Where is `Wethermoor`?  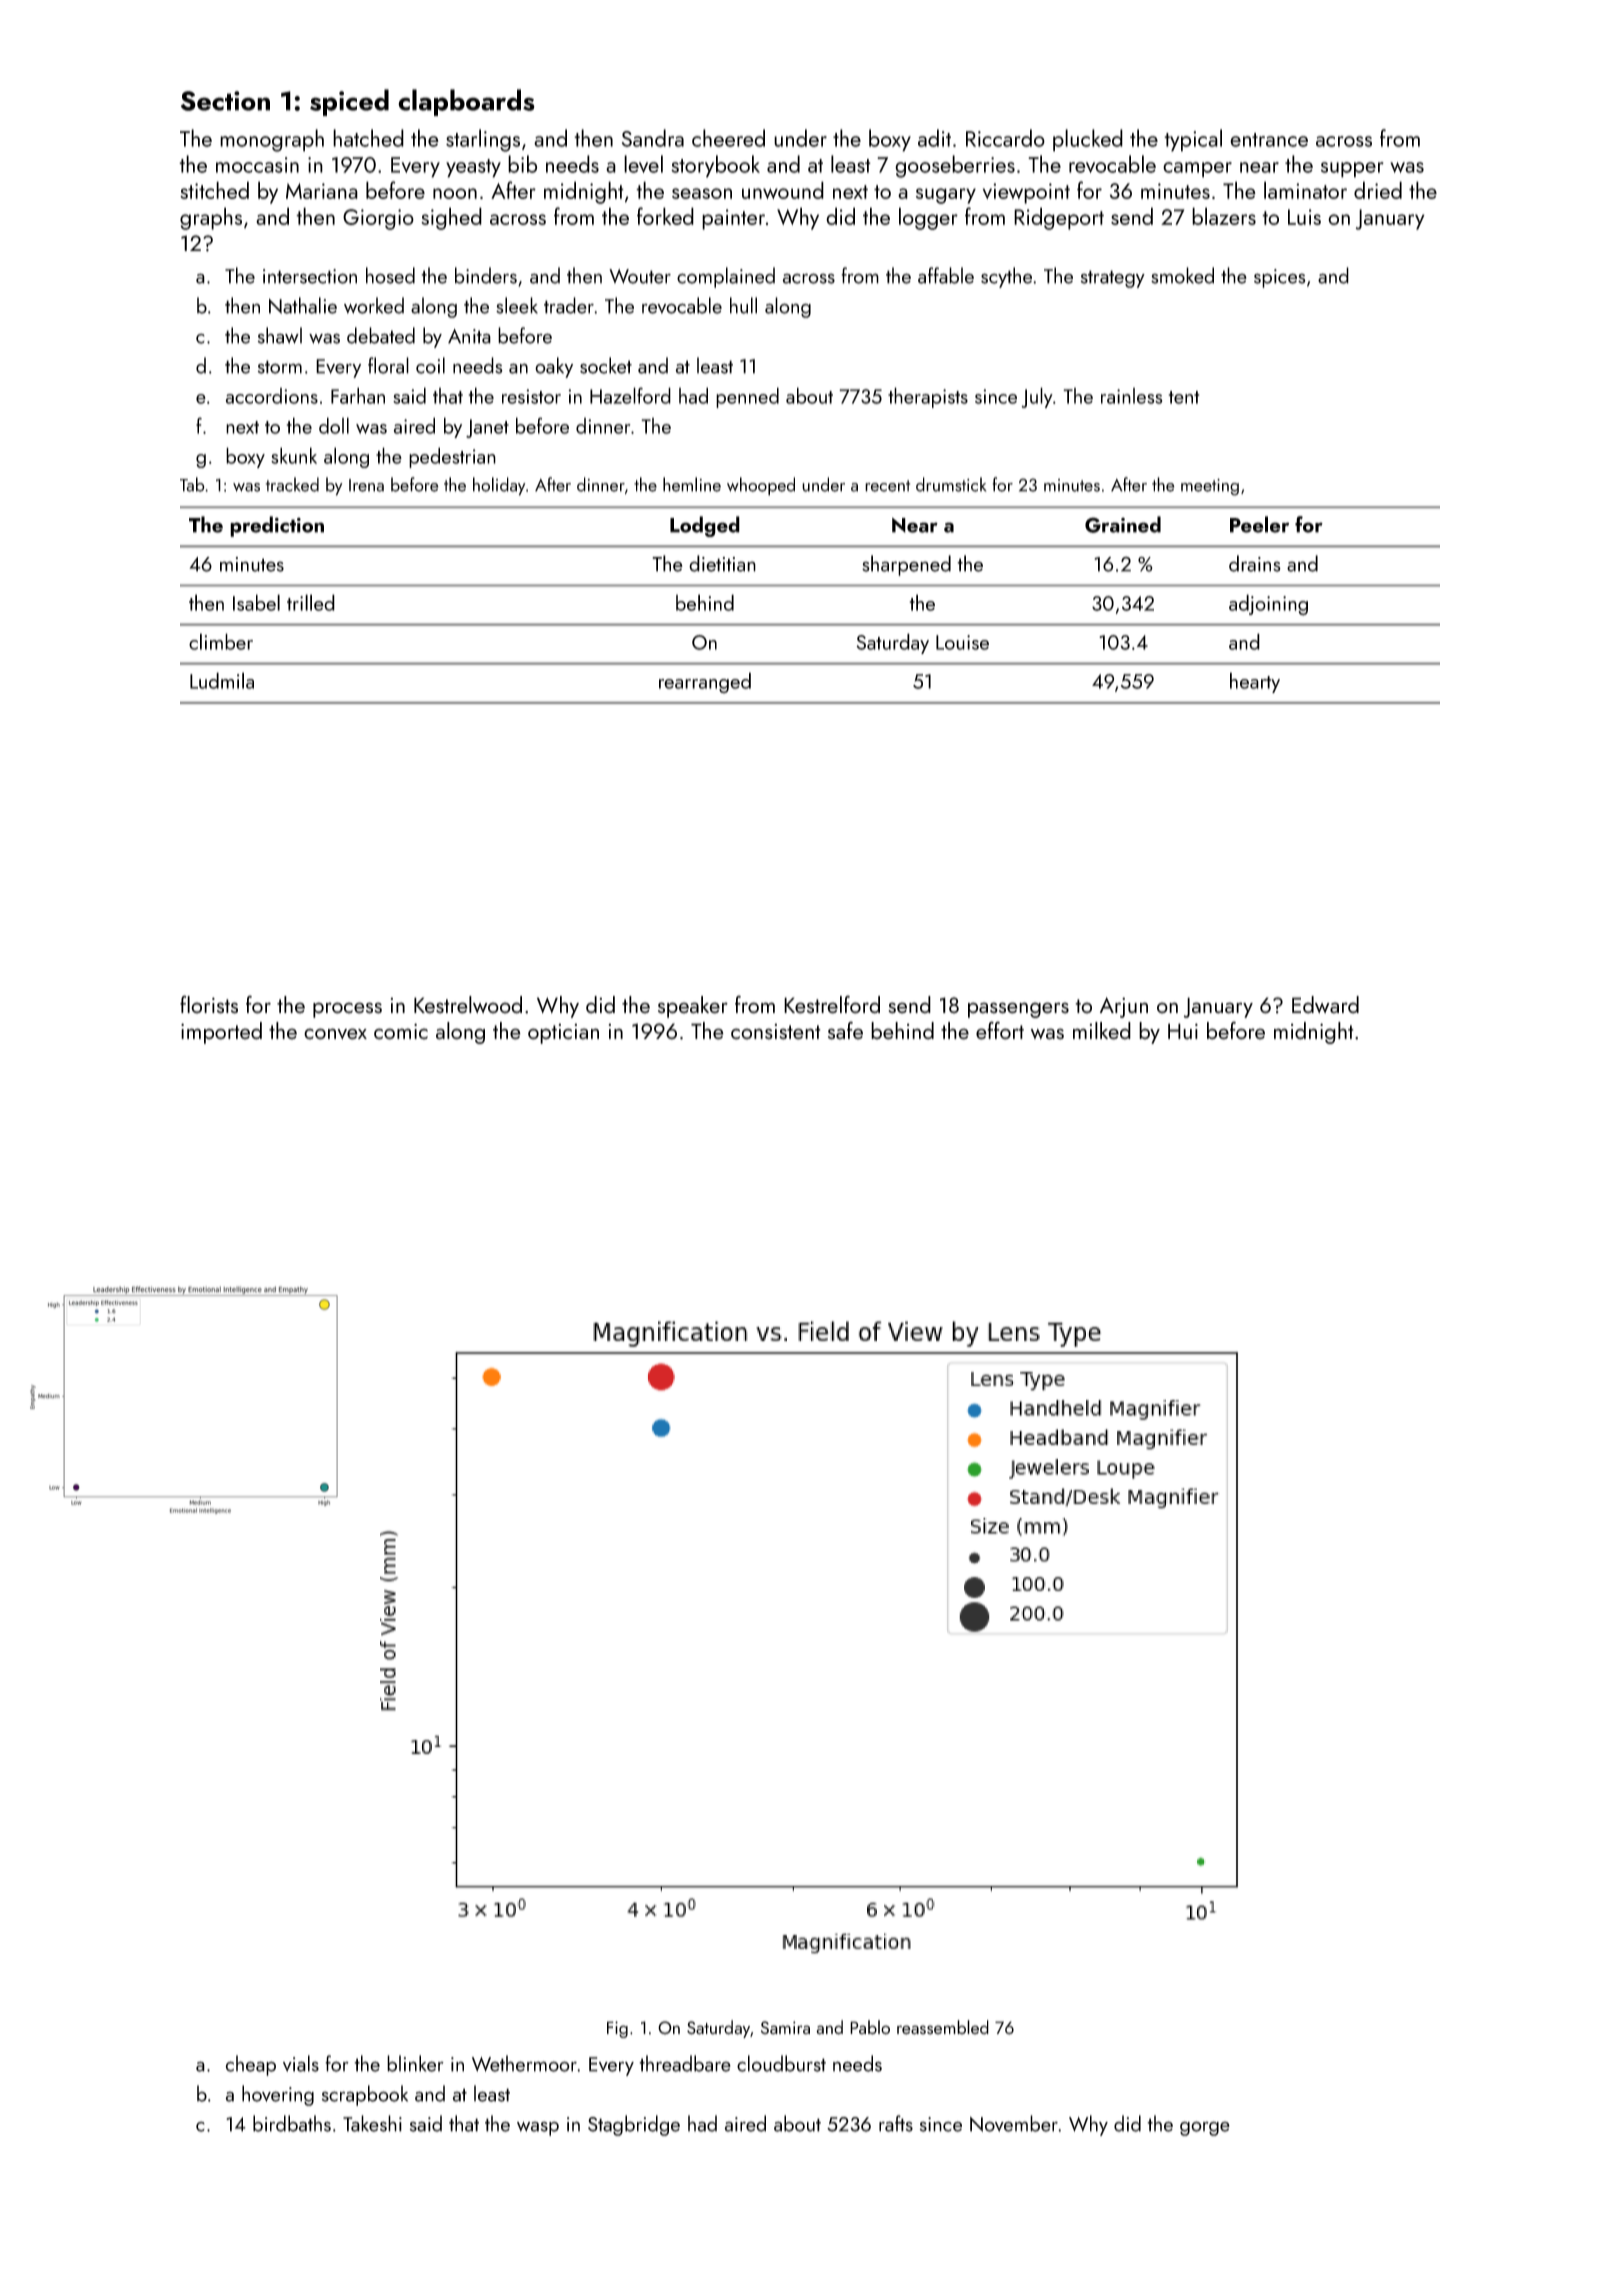
Wethermoor is located at coordinates (524, 2063).
